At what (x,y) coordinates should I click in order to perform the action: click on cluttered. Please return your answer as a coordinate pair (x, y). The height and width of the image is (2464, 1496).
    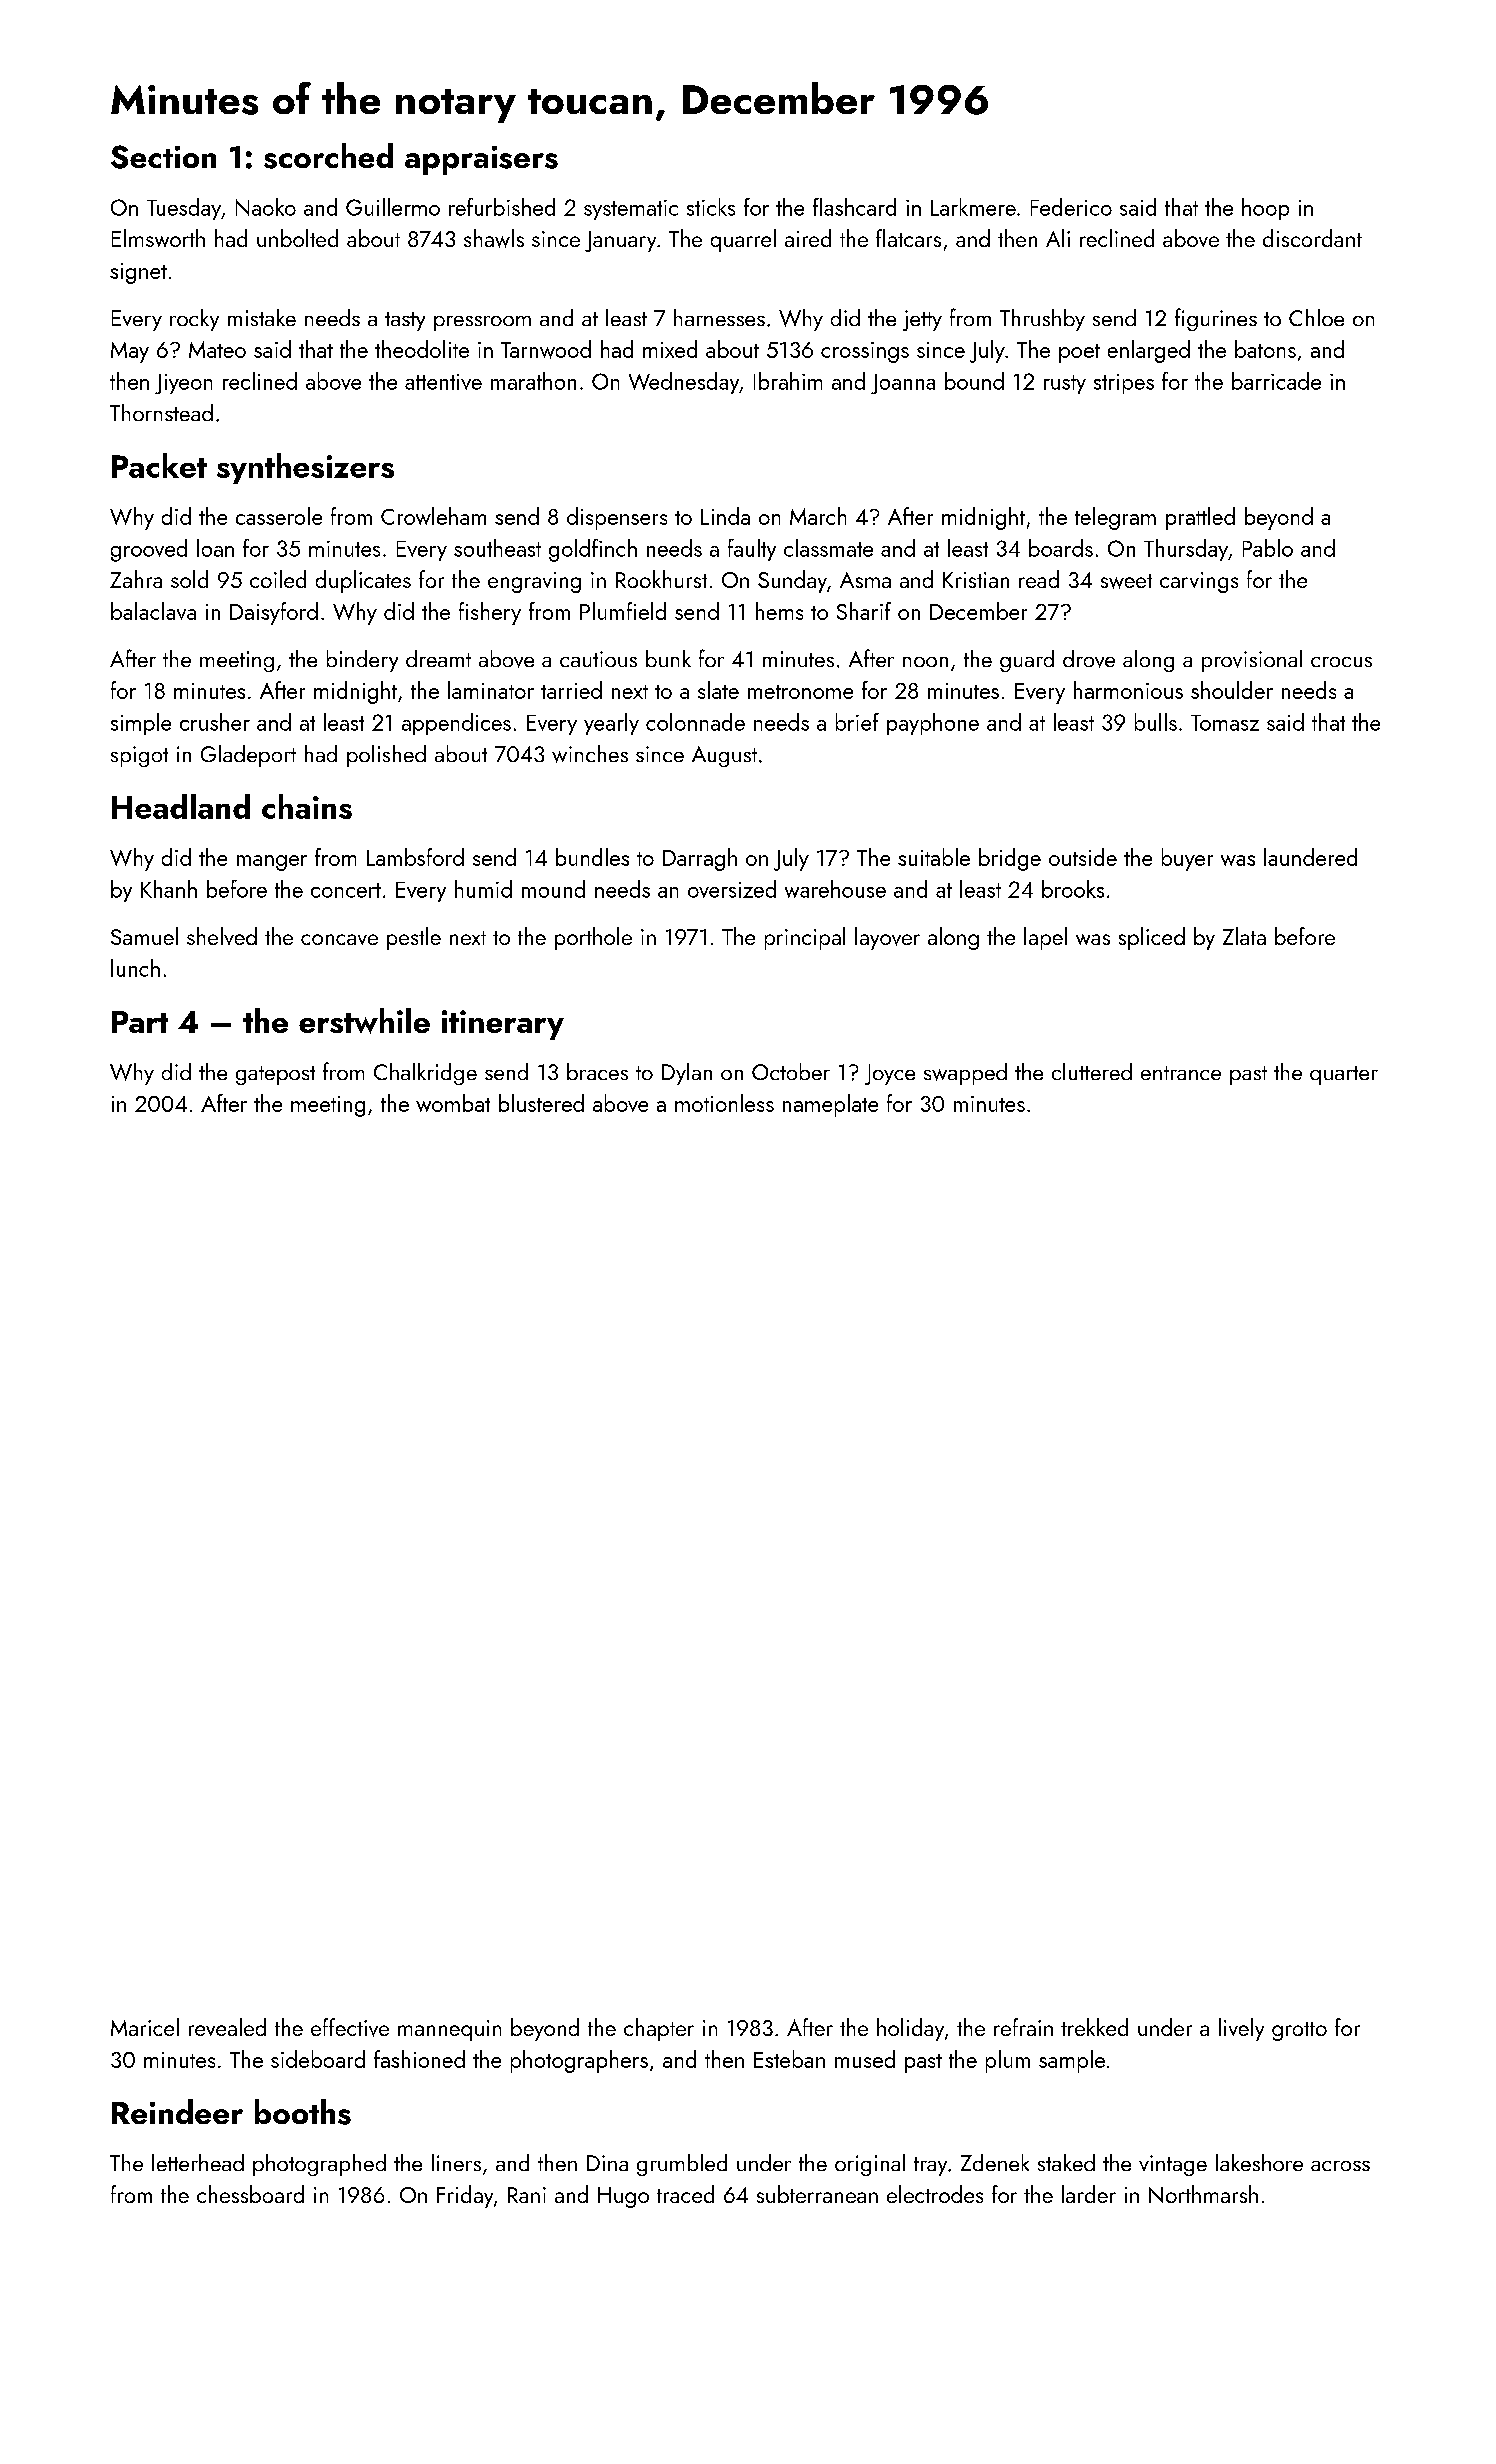
    Looking at the image, I should click on (1092, 1071).
